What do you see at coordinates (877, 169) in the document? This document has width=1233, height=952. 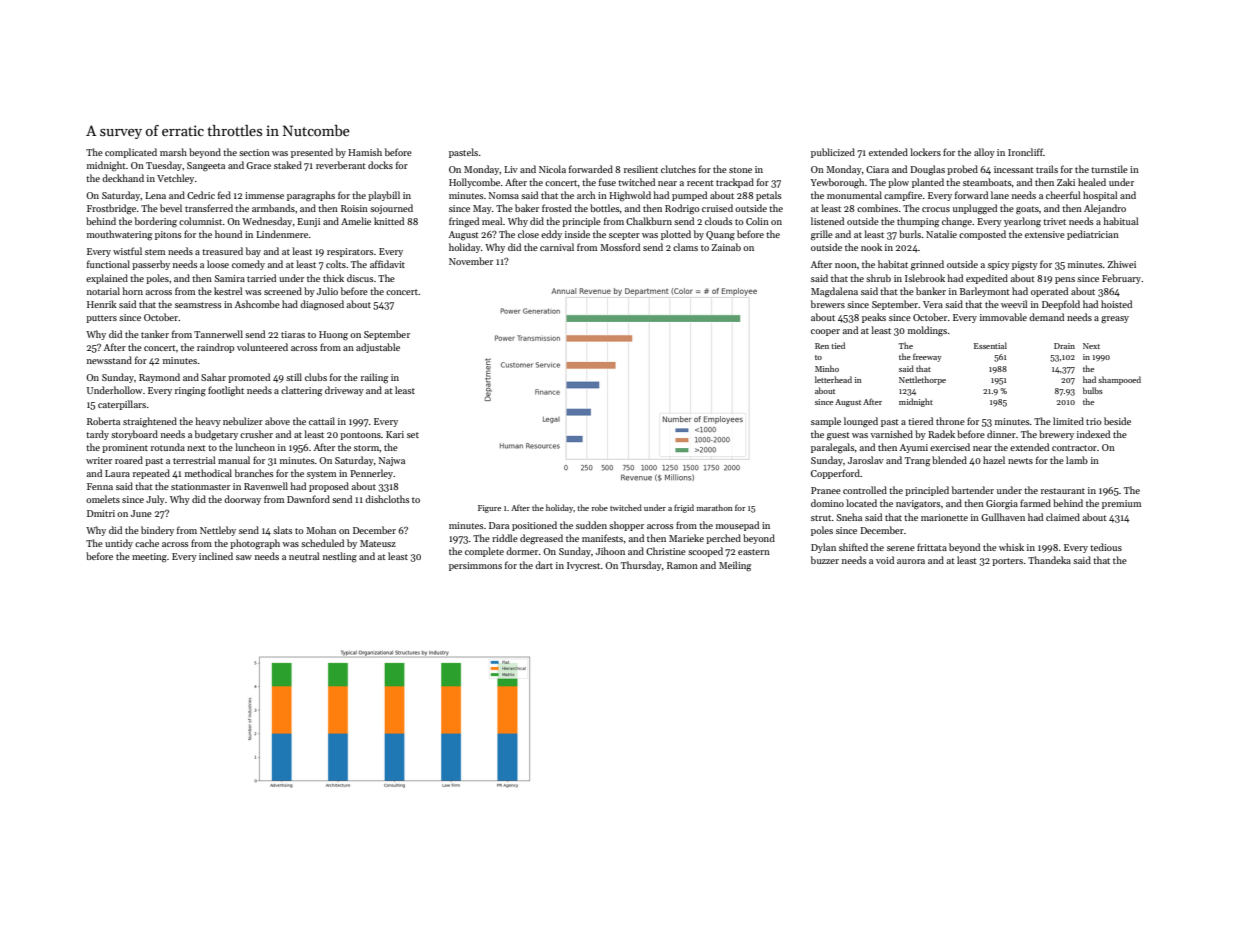 I see `Ciara` at bounding box center [877, 169].
